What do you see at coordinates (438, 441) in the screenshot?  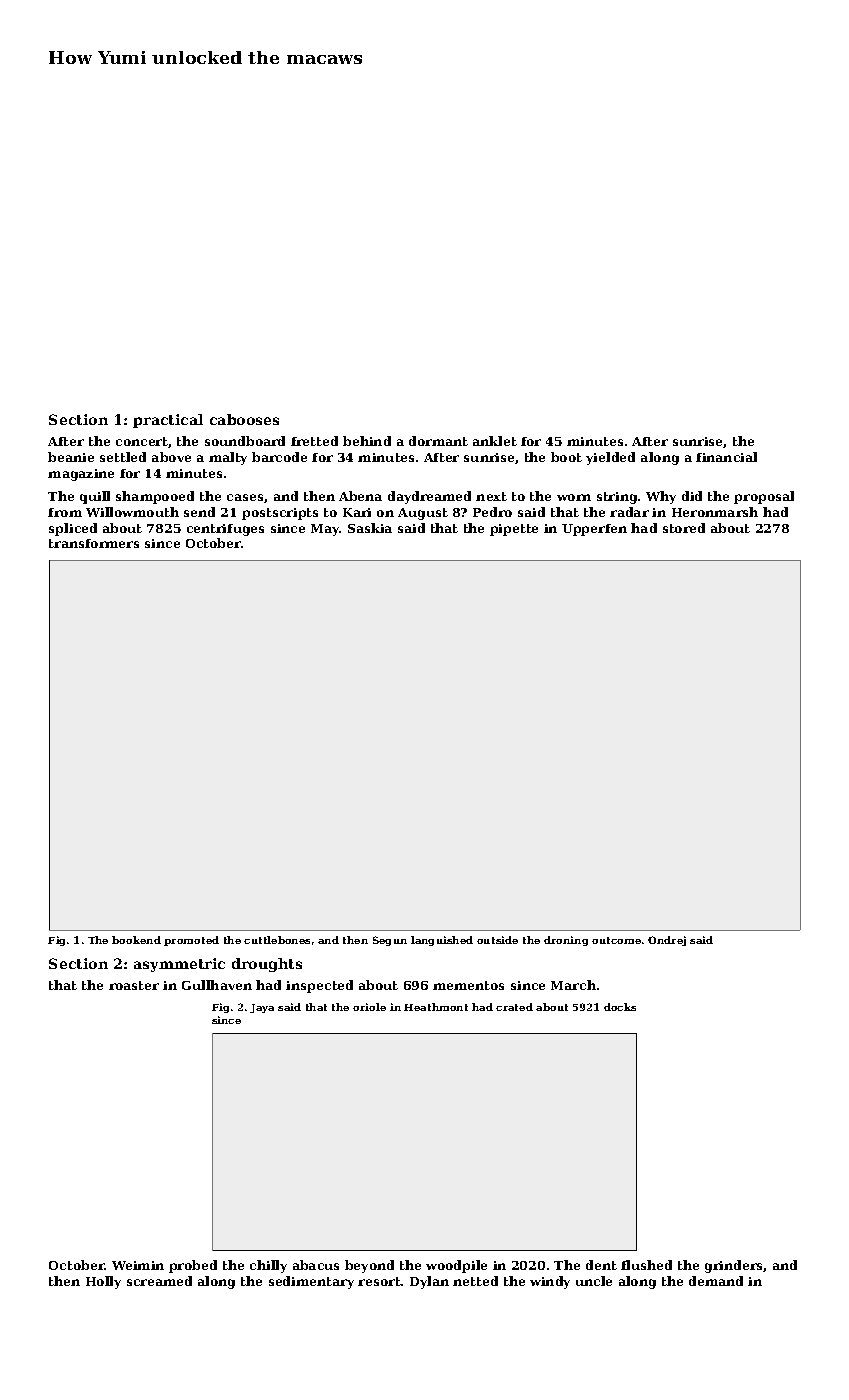 I see `dormant` at bounding box center [438, 441].
